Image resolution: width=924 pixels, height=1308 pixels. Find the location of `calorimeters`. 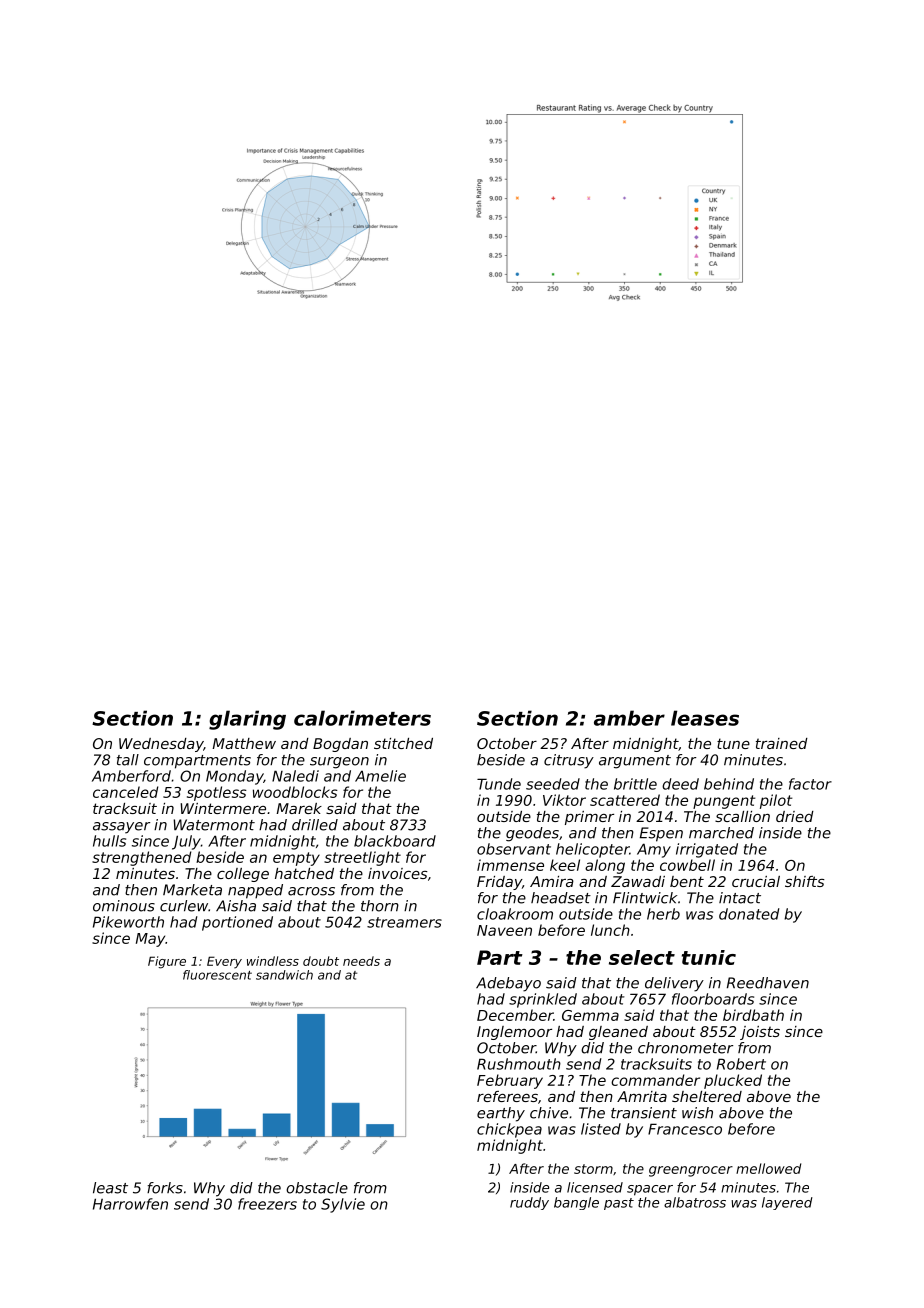

calorimeters is located at coordinates (362, 718).
